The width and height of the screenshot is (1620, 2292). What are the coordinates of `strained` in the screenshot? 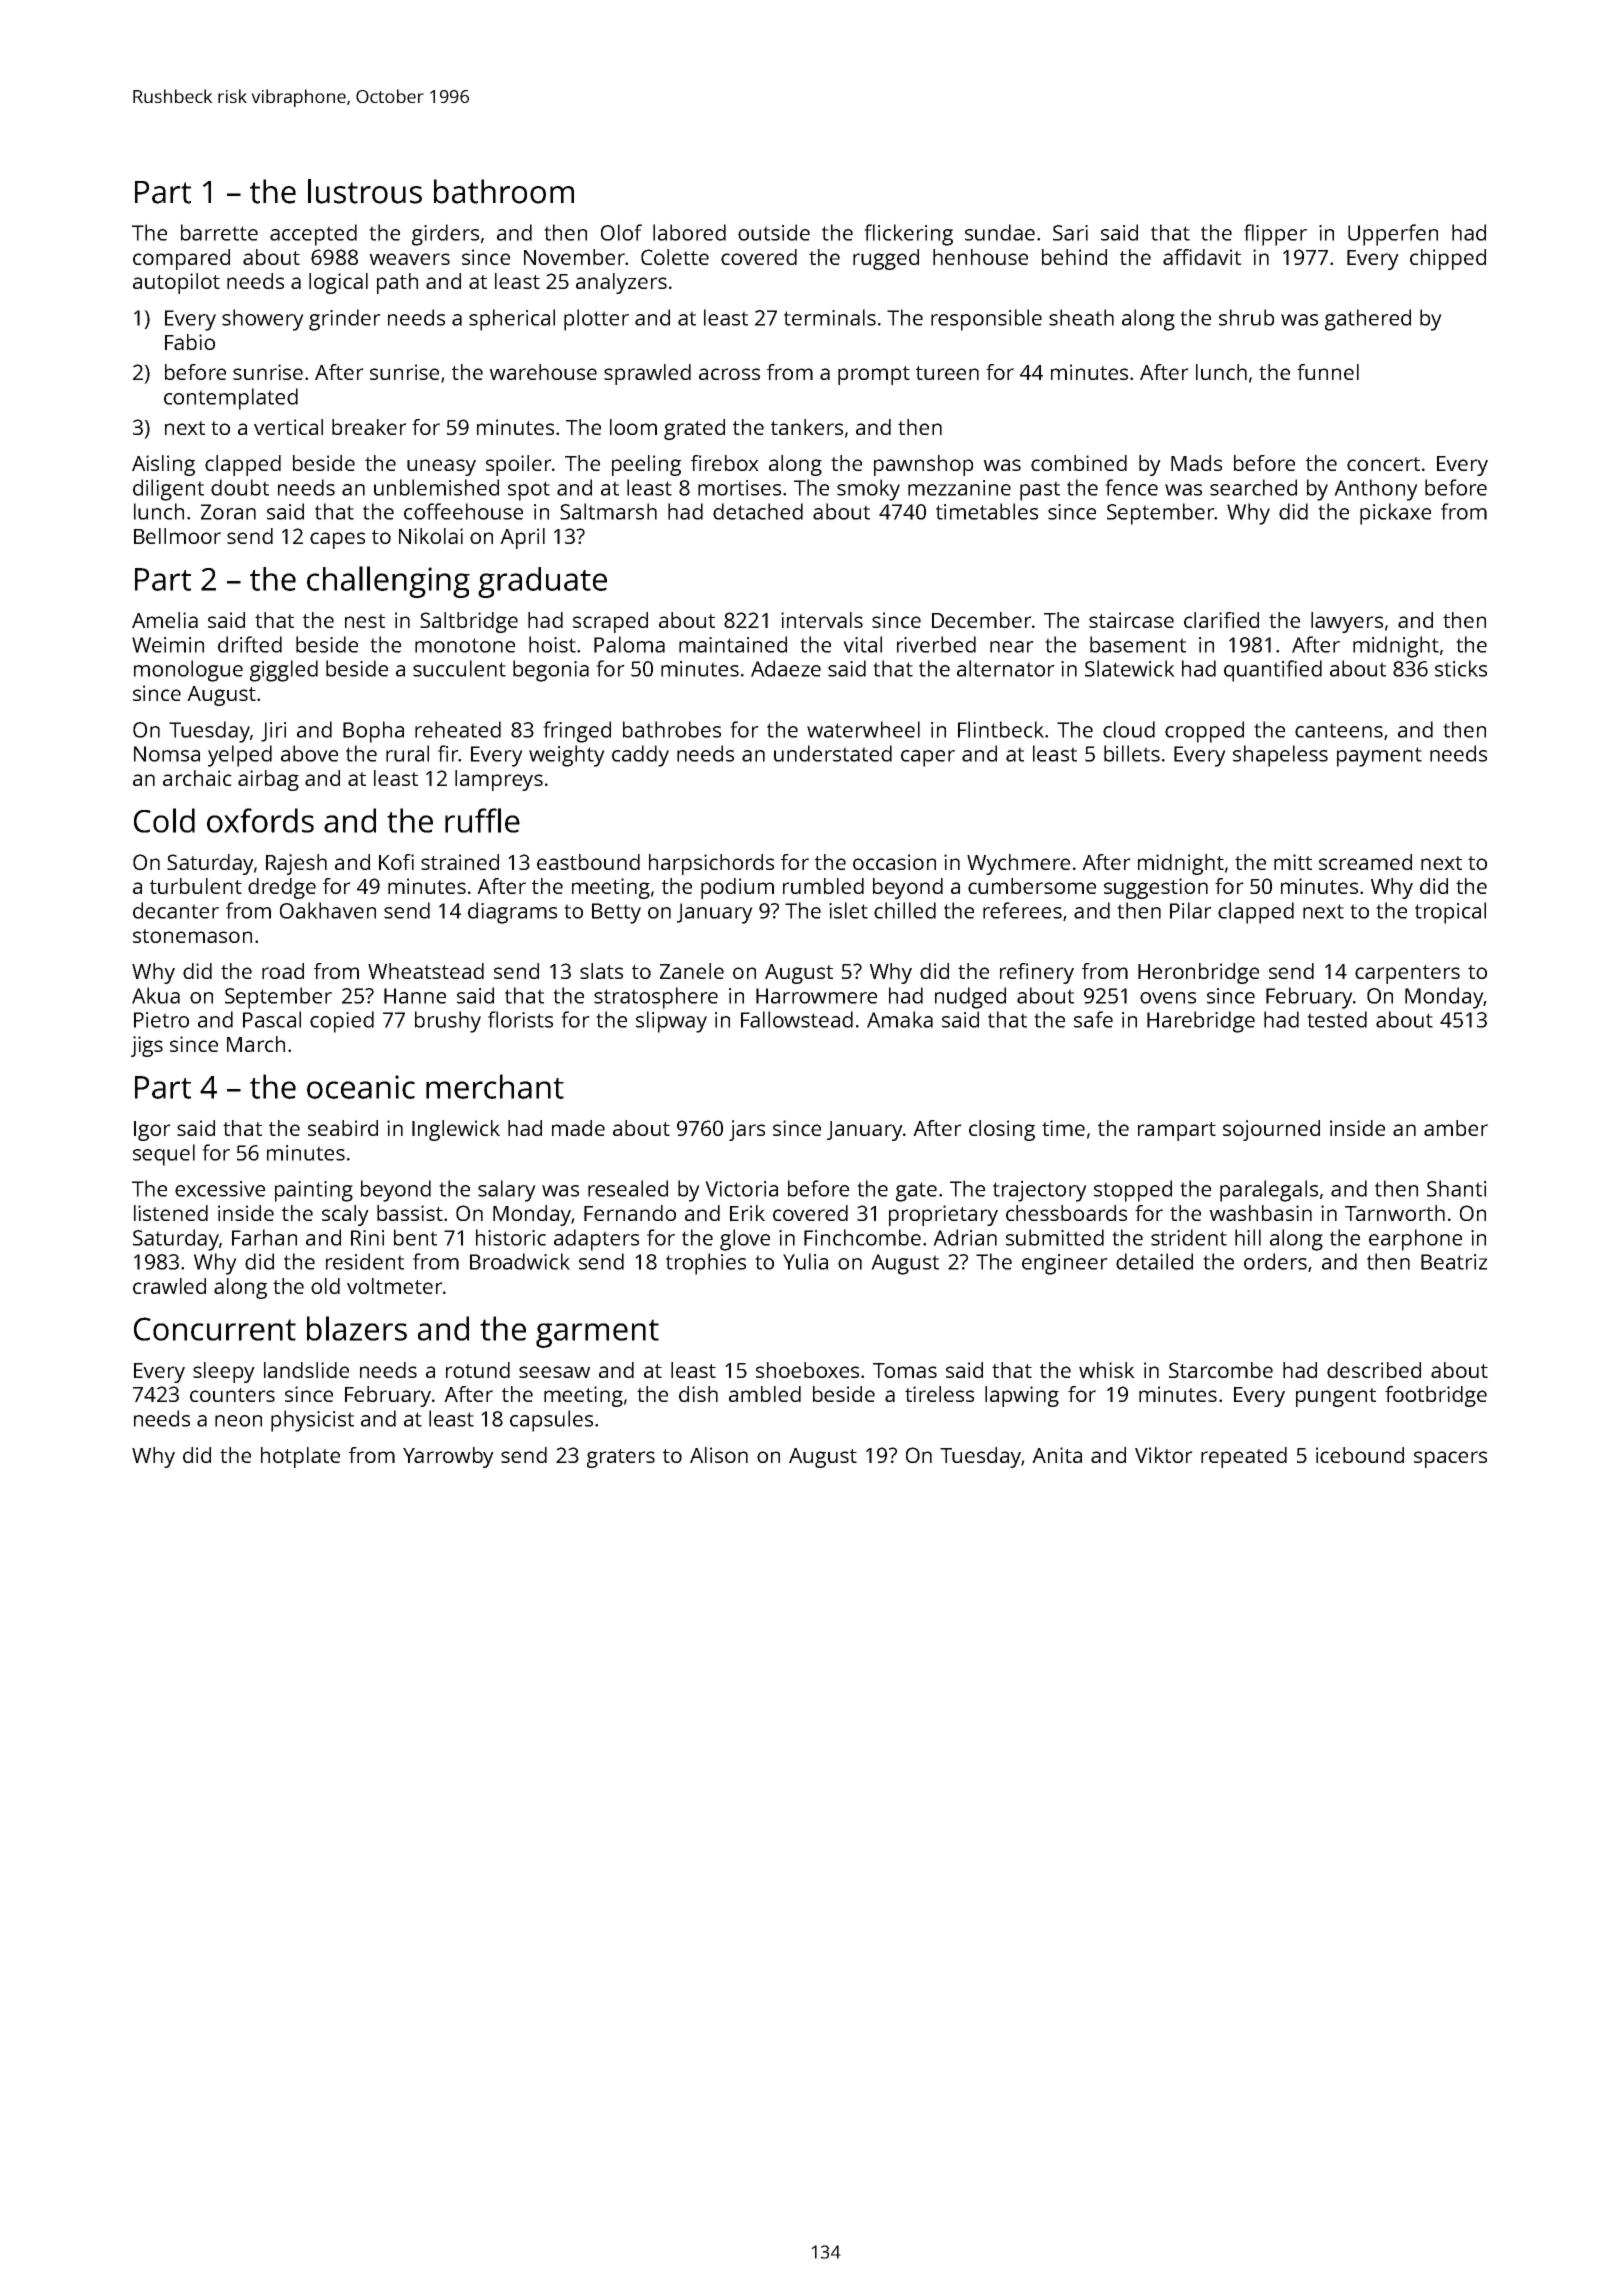 It's located at (460, 862).
